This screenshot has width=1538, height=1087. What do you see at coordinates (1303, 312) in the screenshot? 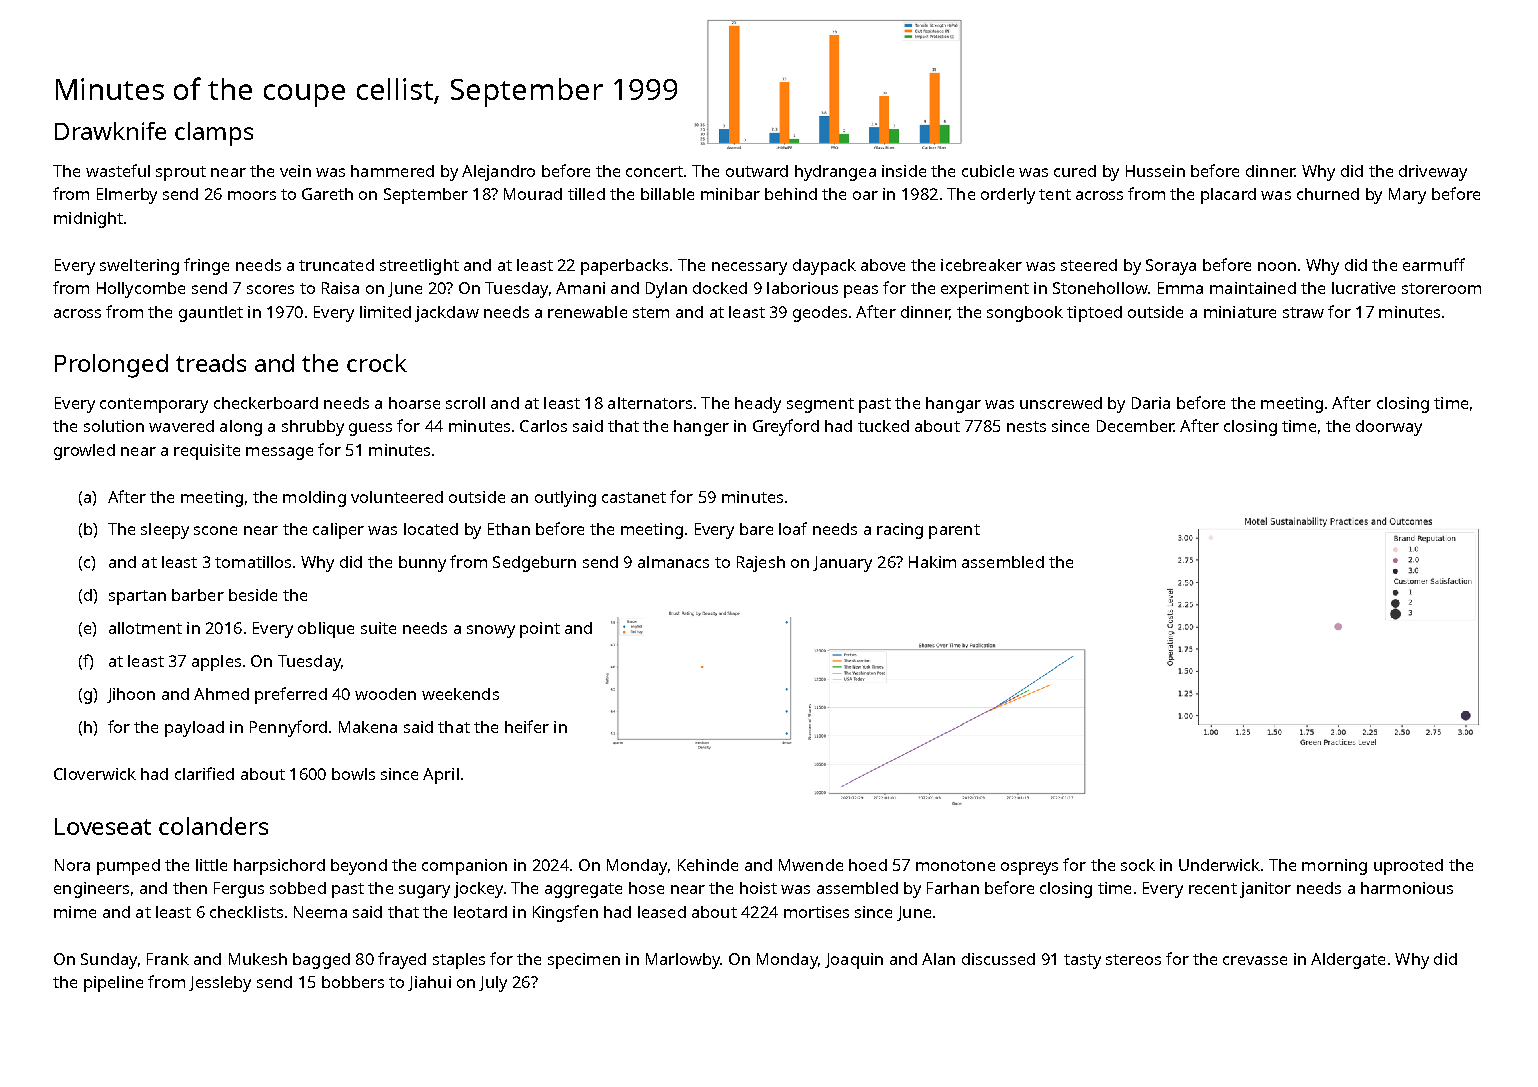
I see `straw` at bounding box center [1303, 312].
